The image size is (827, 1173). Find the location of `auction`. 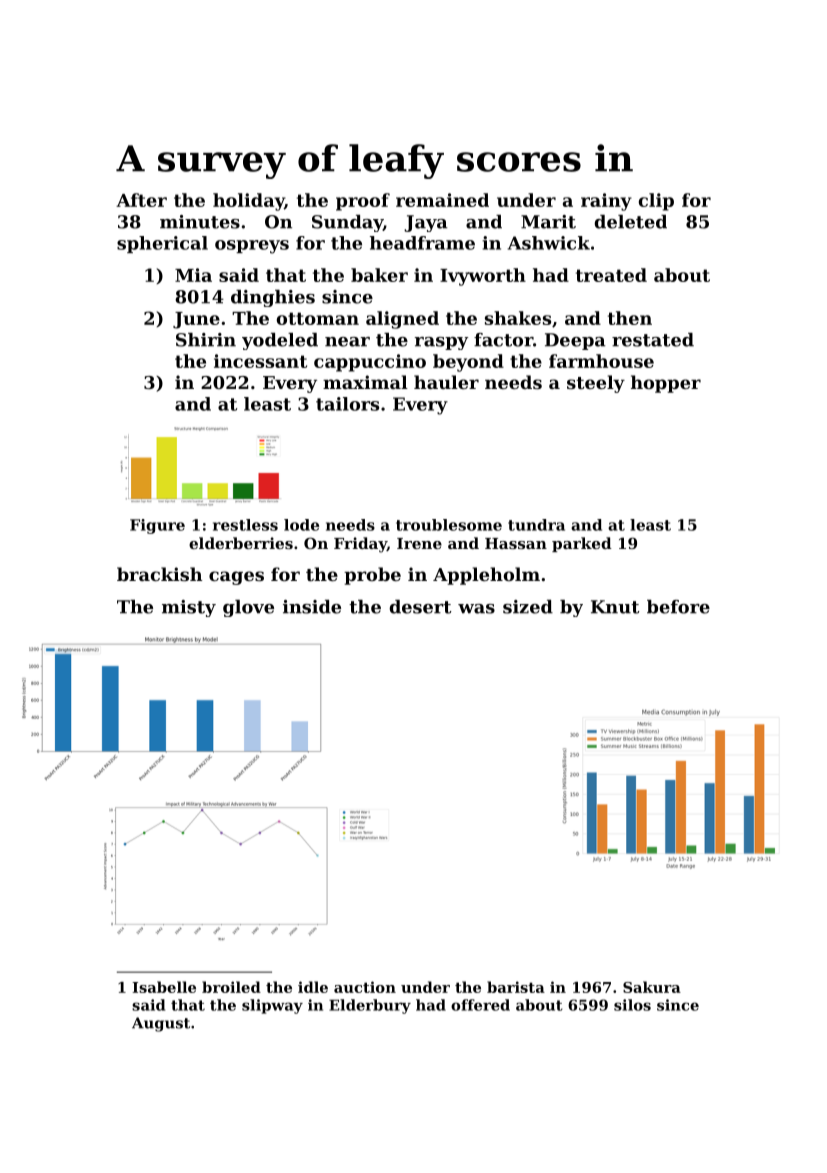

auction is located at coordinates (365, 987).
